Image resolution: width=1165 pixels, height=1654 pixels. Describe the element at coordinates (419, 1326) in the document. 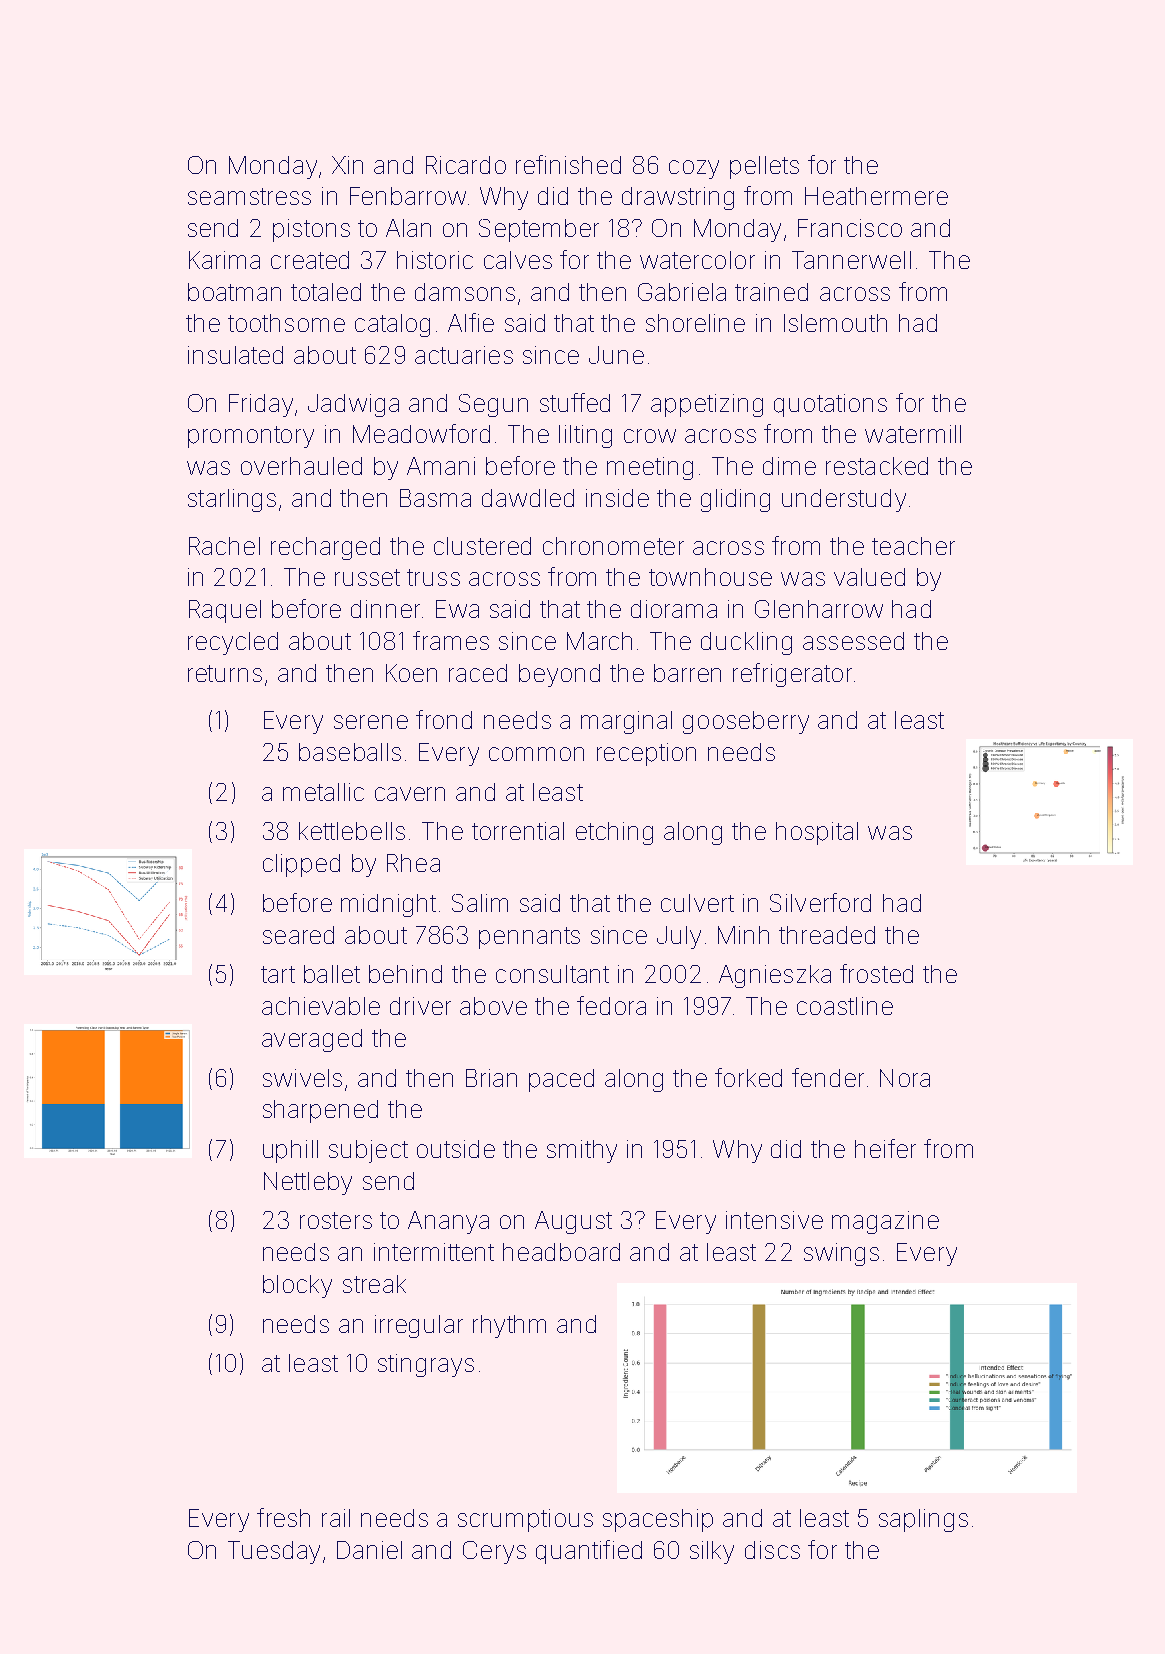

I see `irregular` at that location.
